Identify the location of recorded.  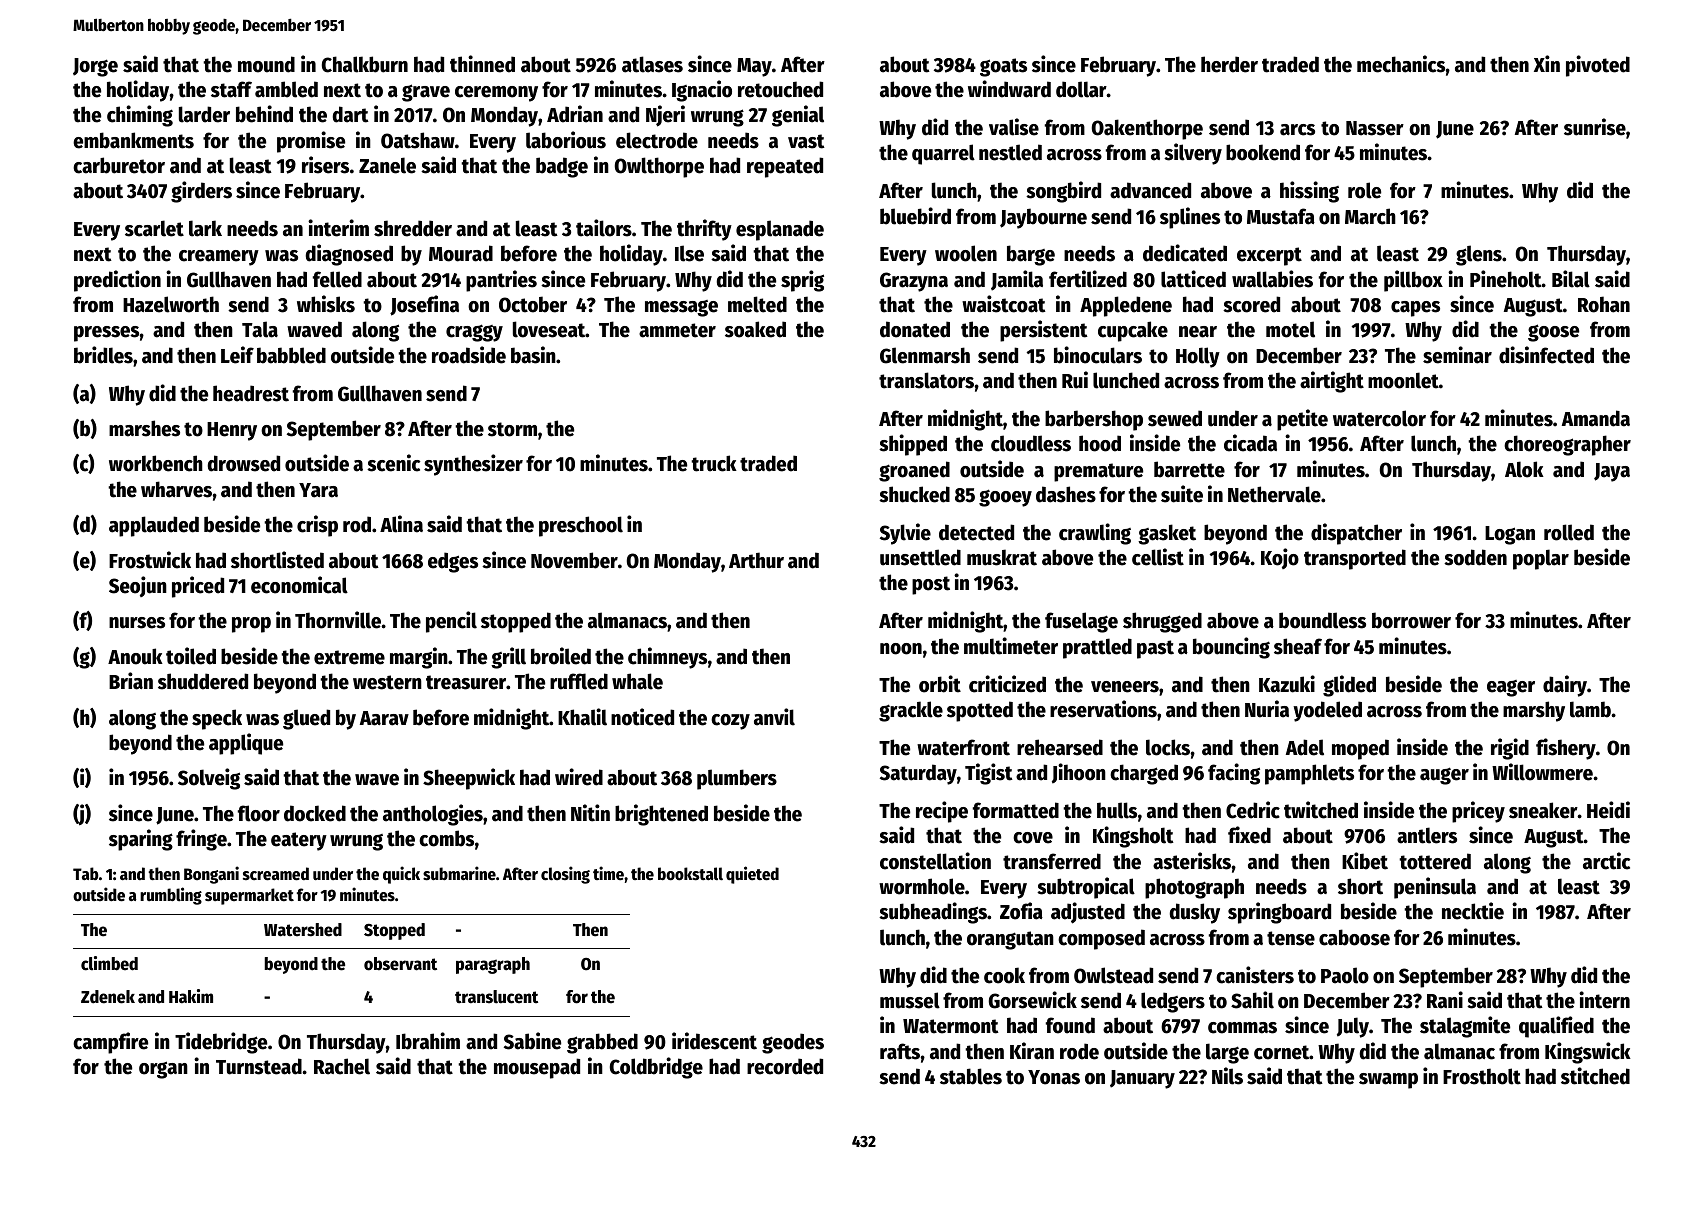
(785, 1066).
